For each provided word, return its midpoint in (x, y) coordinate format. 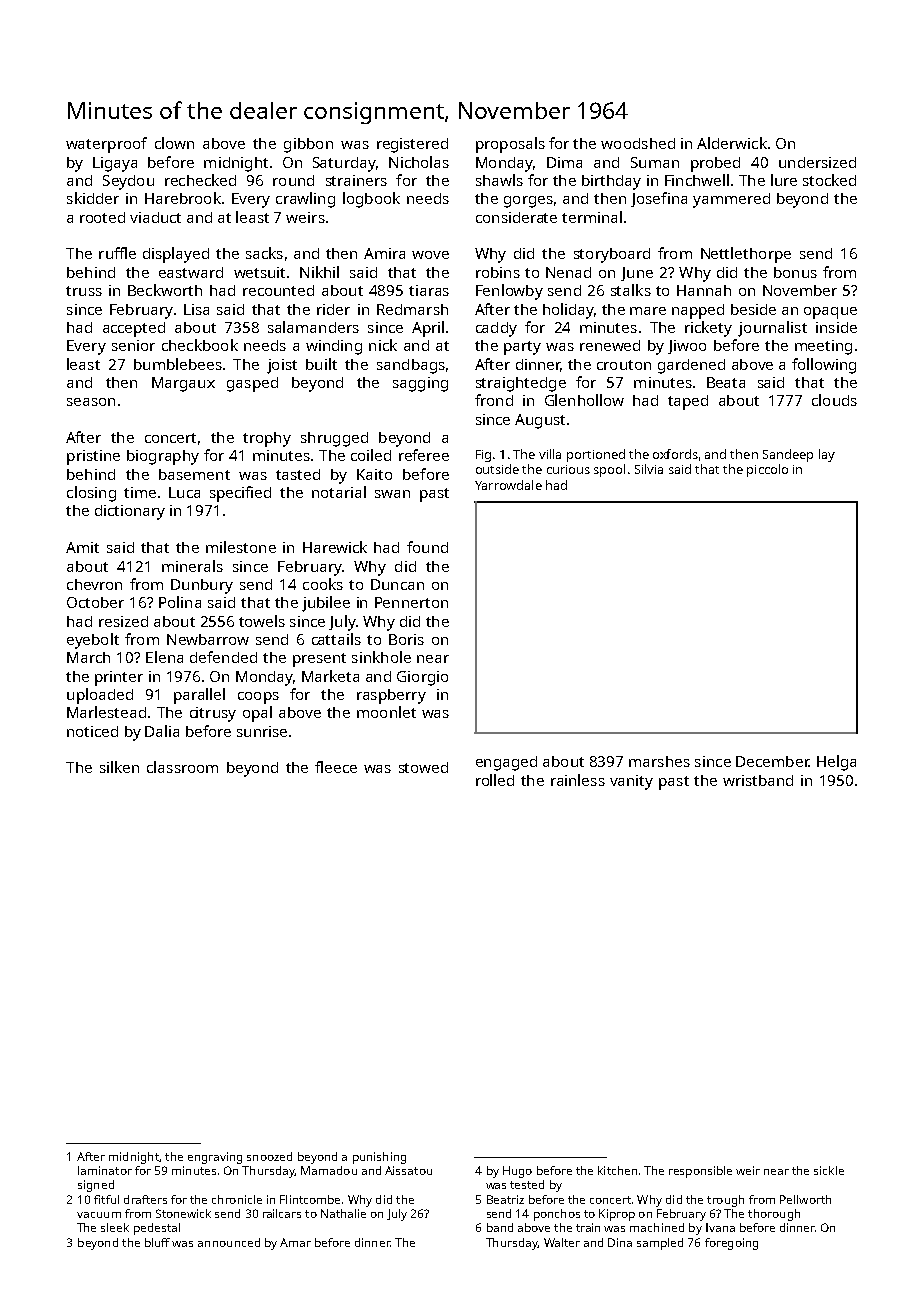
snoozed (269, 1156)
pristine (93, 457)
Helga (836, 763)
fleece (336, 767)
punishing (379, 1158)
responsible (700, 1172)
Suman (655, 162)
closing (91, 494)
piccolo (767, 470)
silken (119, 767)
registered (412, 145)
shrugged (334, 439)
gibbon (308, 145)
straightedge (521, 384)
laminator (105, 1170)
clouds (834, 400)
